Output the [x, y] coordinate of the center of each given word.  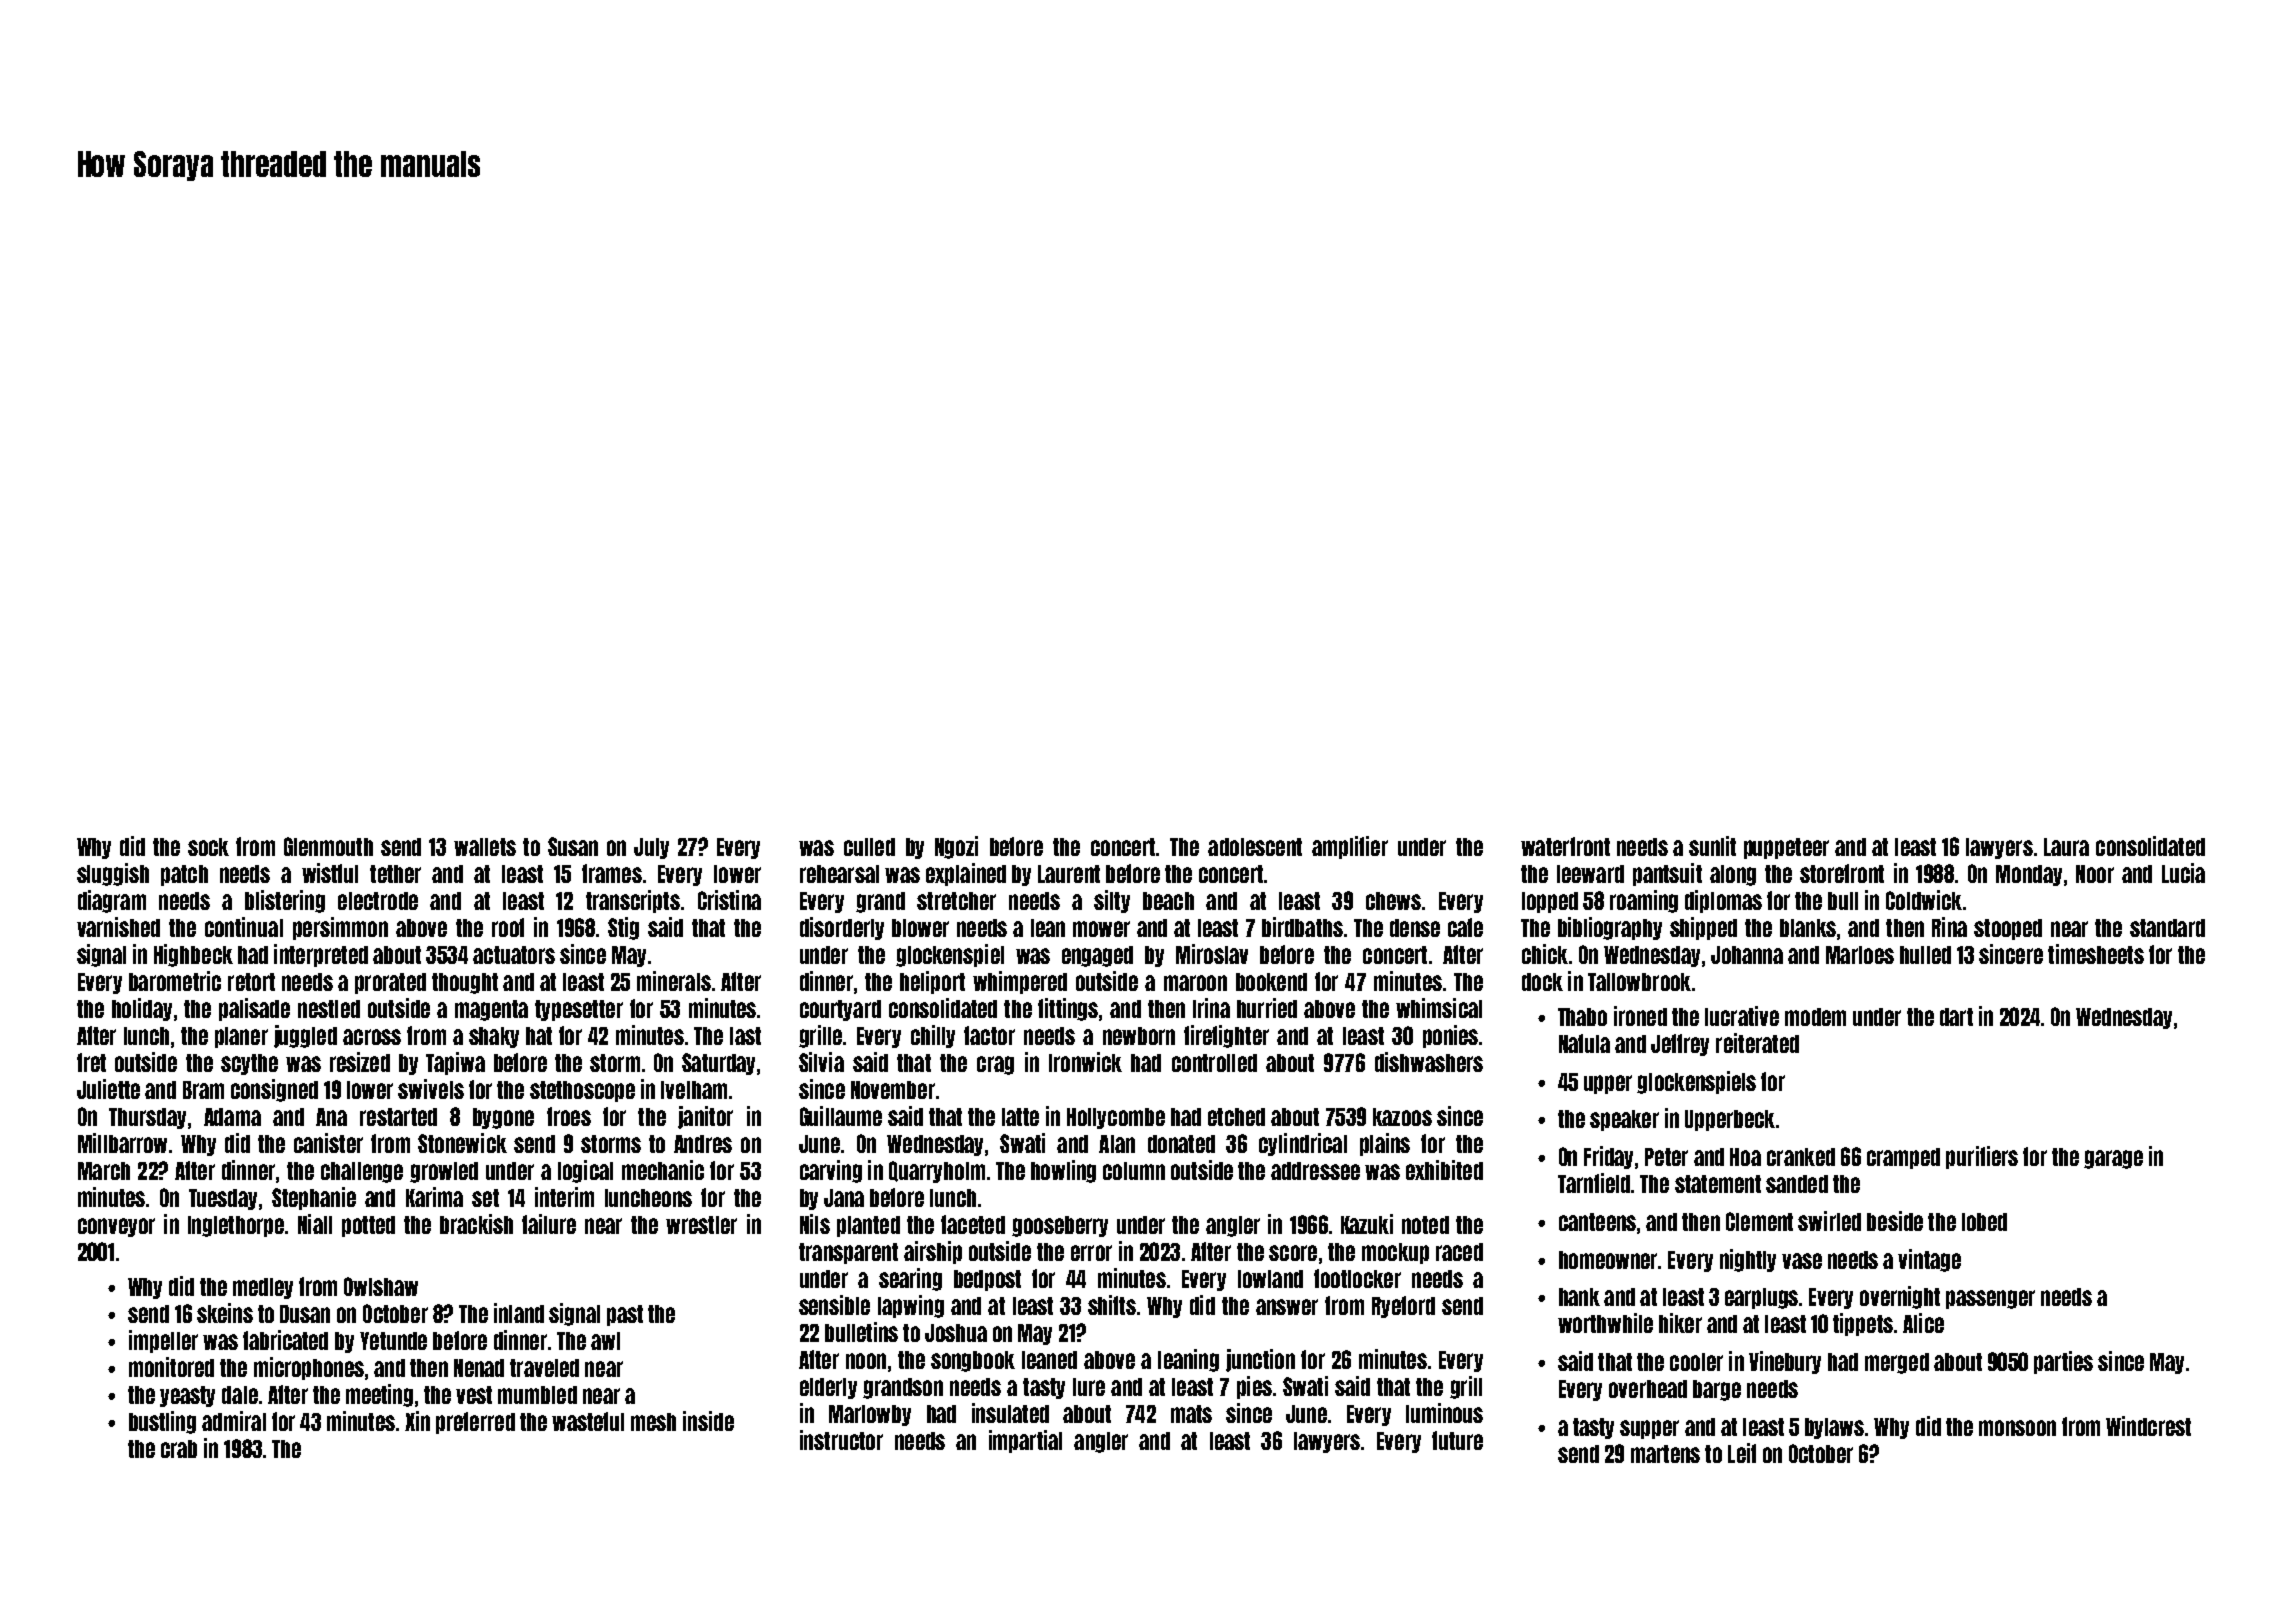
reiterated [1757, 1043]
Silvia [821, 1062]
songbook [973, 1361]
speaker [1624, 1120]
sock [208, 847]
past [625, 1315]
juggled [305, 1036]
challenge [362, 1172]
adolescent [1255, 847]
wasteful [588, 1421]
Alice [1923, 1323]
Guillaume [841, 1116]
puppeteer [1786, 848]
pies [1254, 1387]
